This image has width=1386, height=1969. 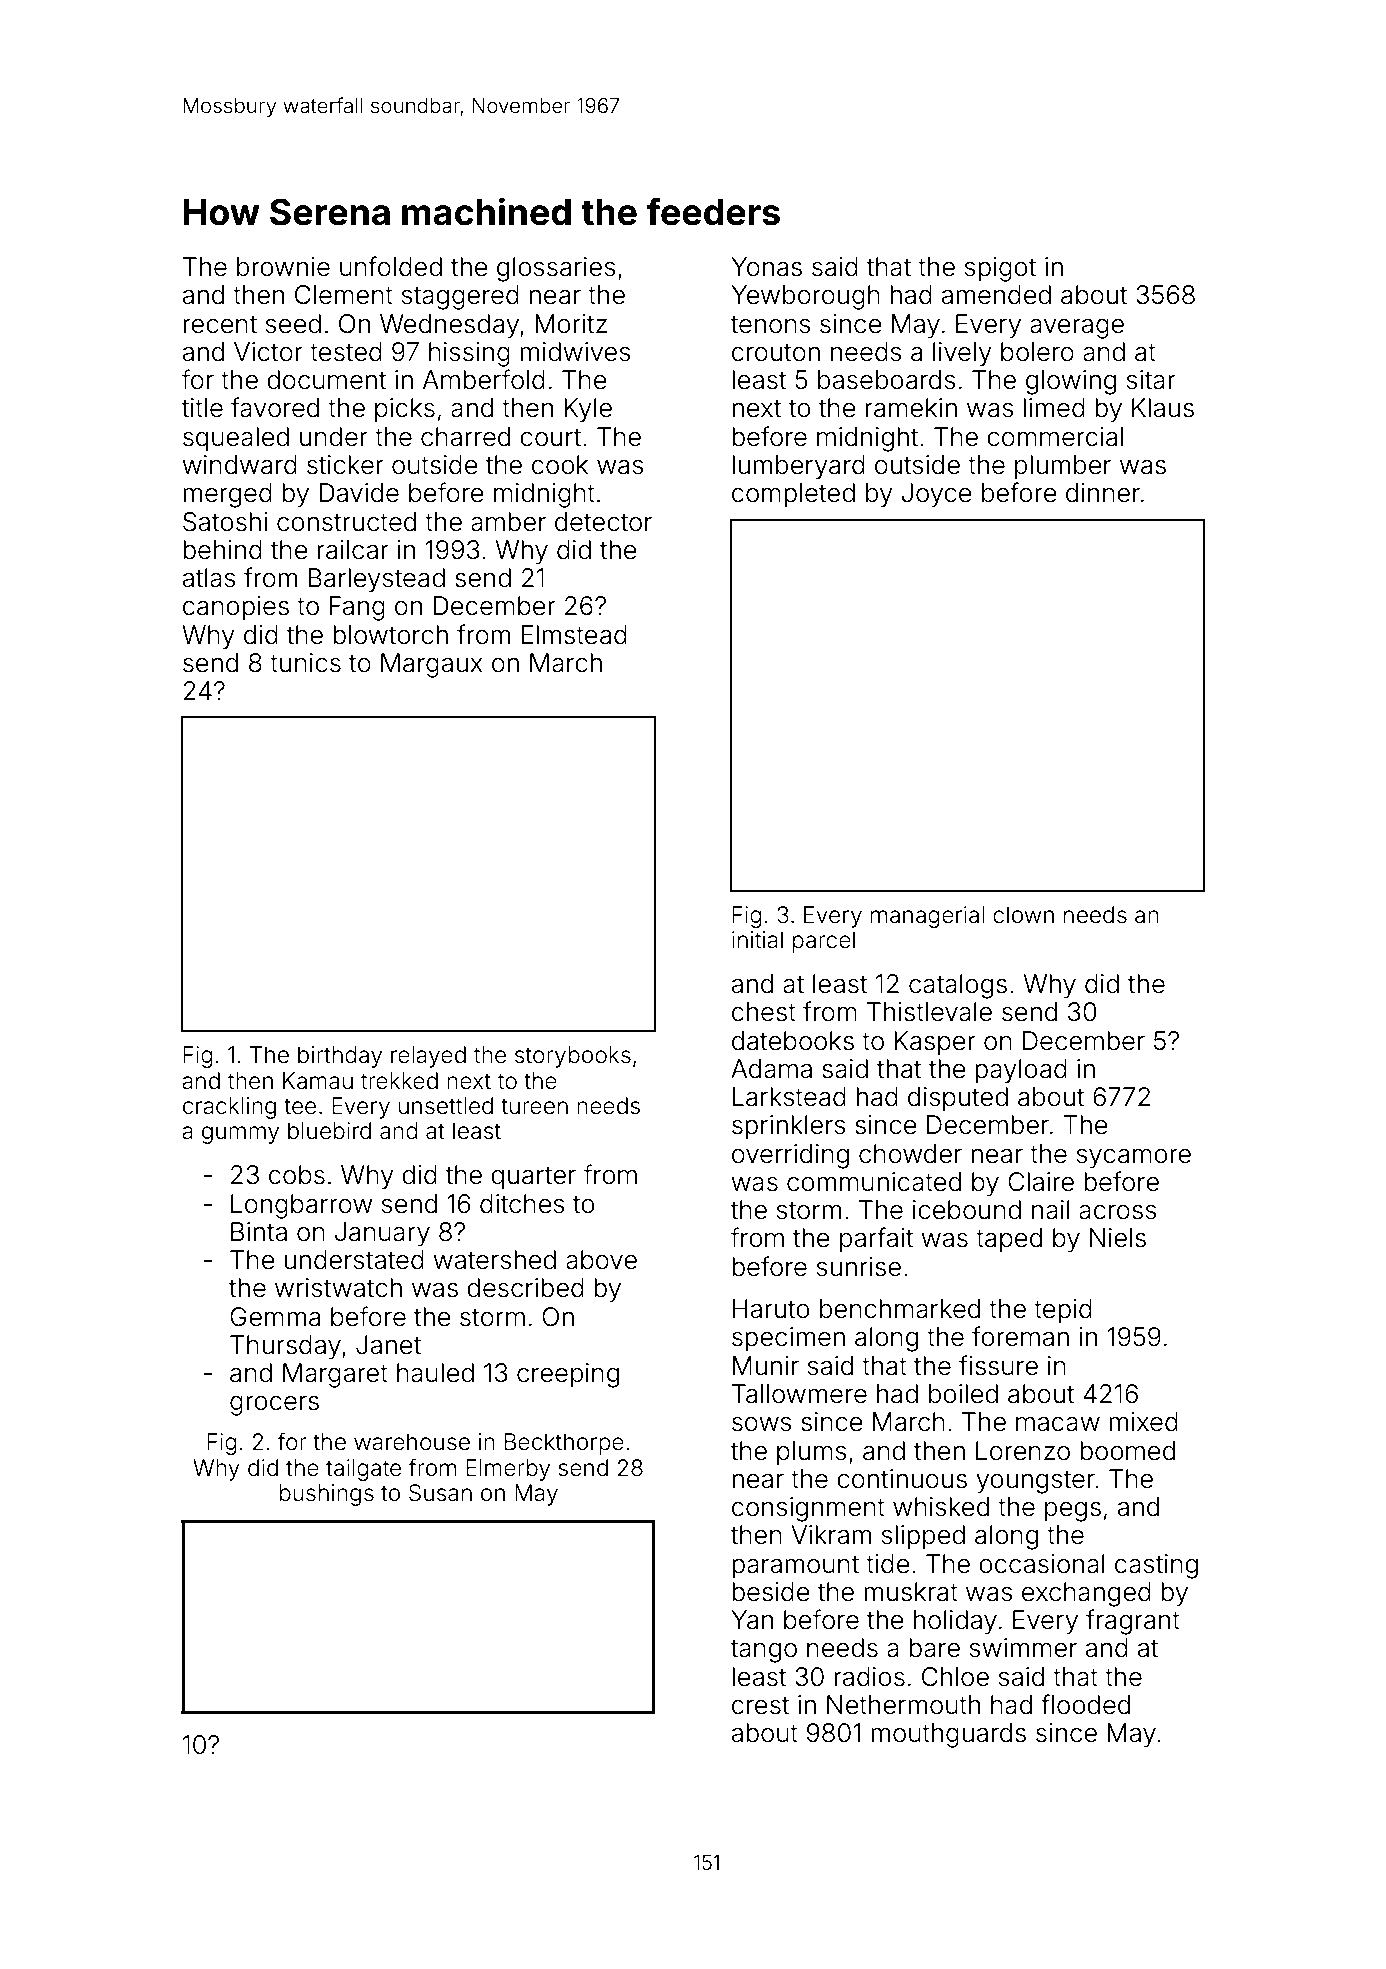 I want to click on midwives, so click(x=575, y=352).
